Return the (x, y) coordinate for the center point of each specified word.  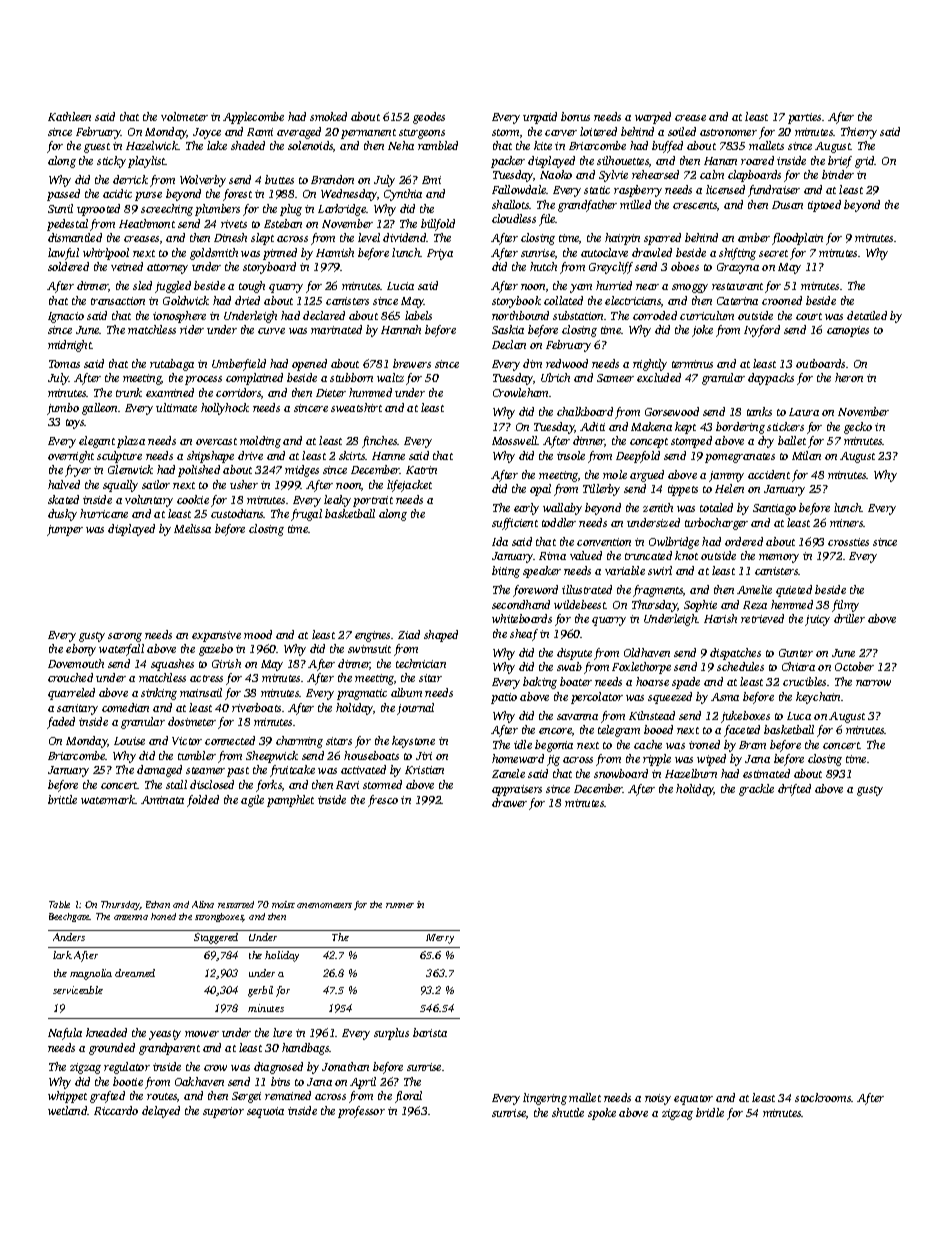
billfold (438, 225)
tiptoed (824, 206)
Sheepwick (272, 757)
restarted (236, 904)
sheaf (524, 635)
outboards (820, 363)
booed (658, 729)
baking (540, 683)
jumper (65, 530)
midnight (70, 346)
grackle (756, 790)
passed (63, 195)
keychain (818, 698)
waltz (390, 377)
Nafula (65, 1034)
